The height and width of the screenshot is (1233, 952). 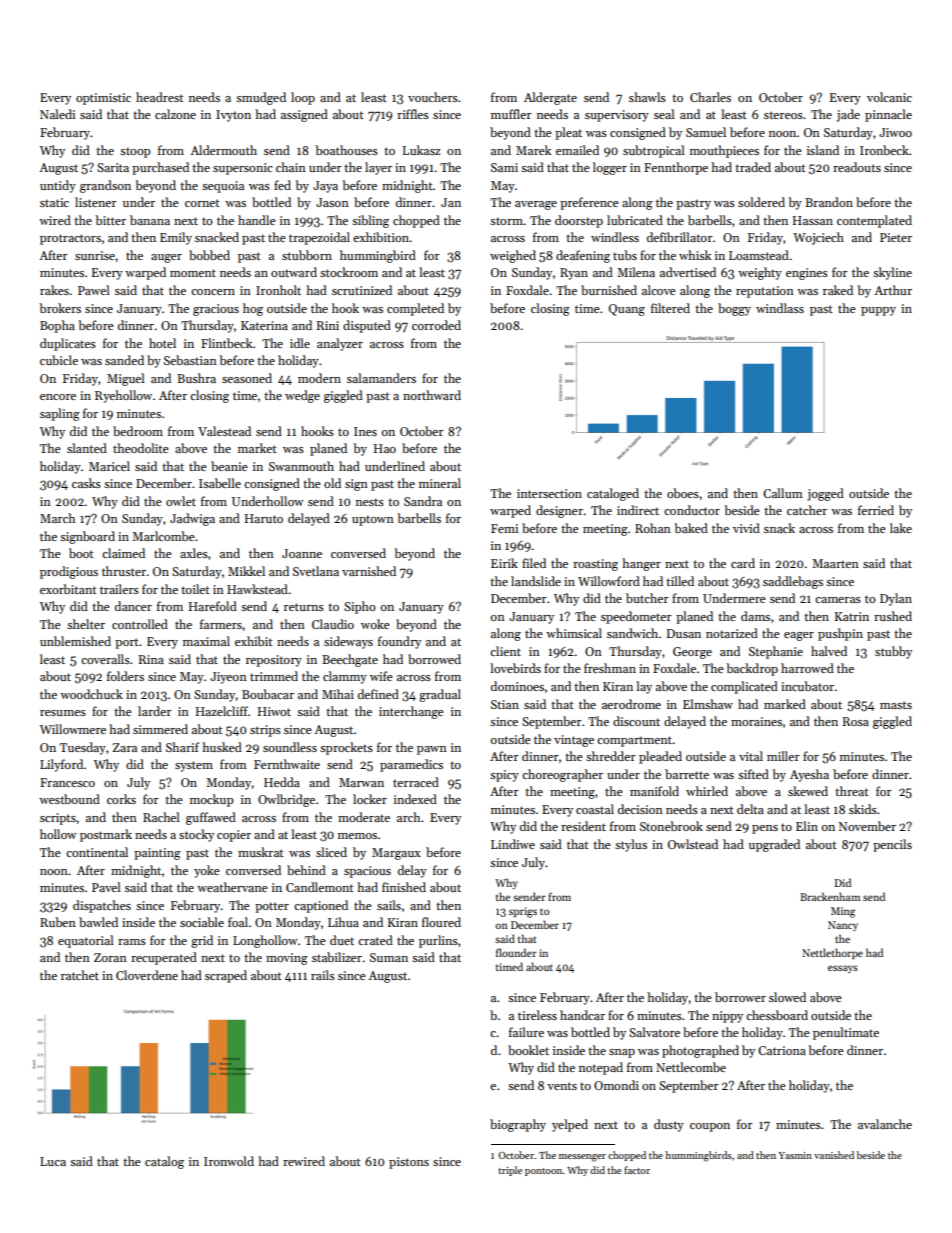 What do you see at coordinates (710, 97) in the screenshot?
I see `Charles` at bounding box center [710, 97].
